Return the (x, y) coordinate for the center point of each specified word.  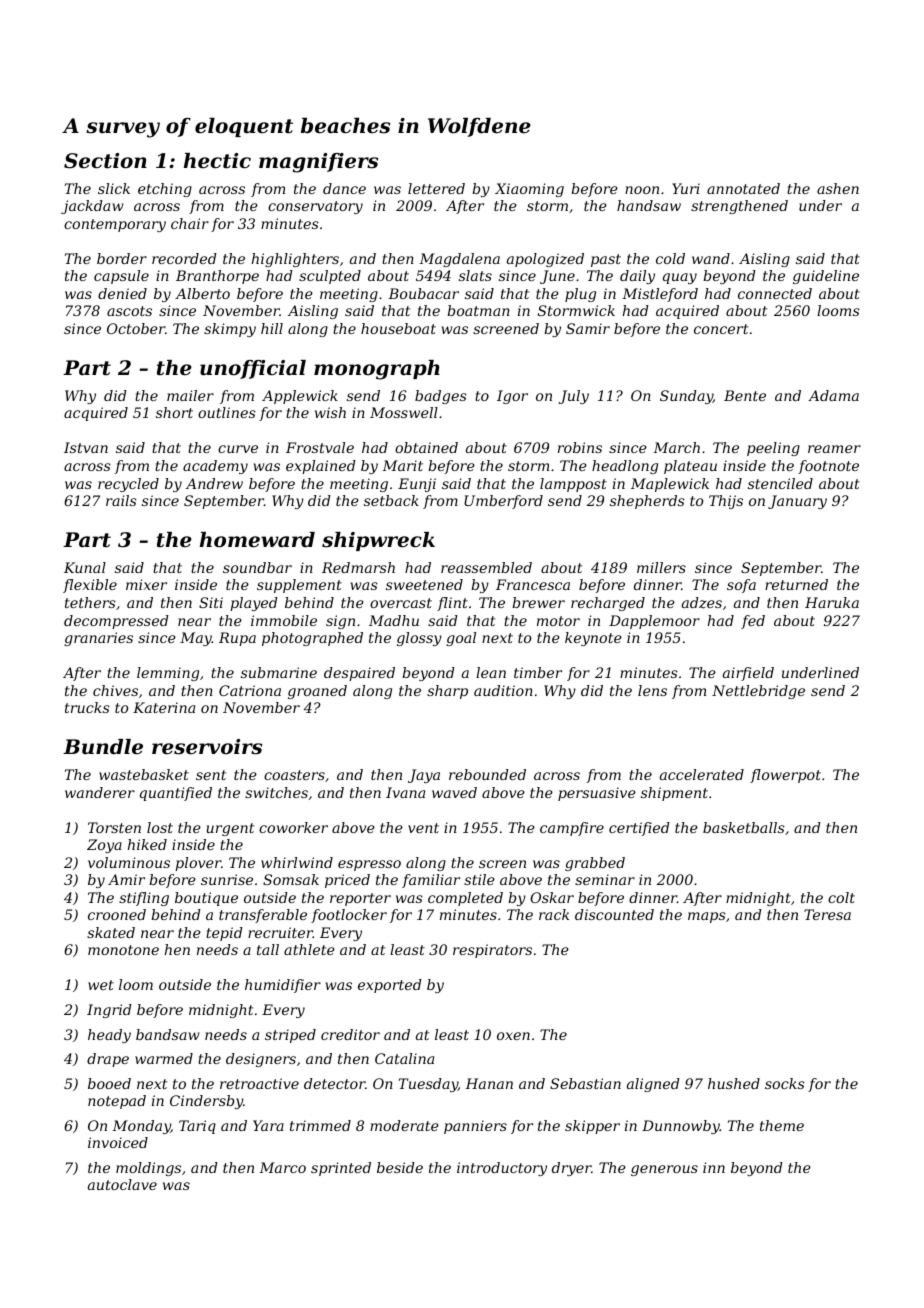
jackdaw (92, 207)
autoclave (122, 1184)
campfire (572, 829)
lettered (436, 188)
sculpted (330, 277)
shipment (674, 794)
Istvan (86, 447)
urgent (230, 829)
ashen (838, 188)
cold (670, 258)
